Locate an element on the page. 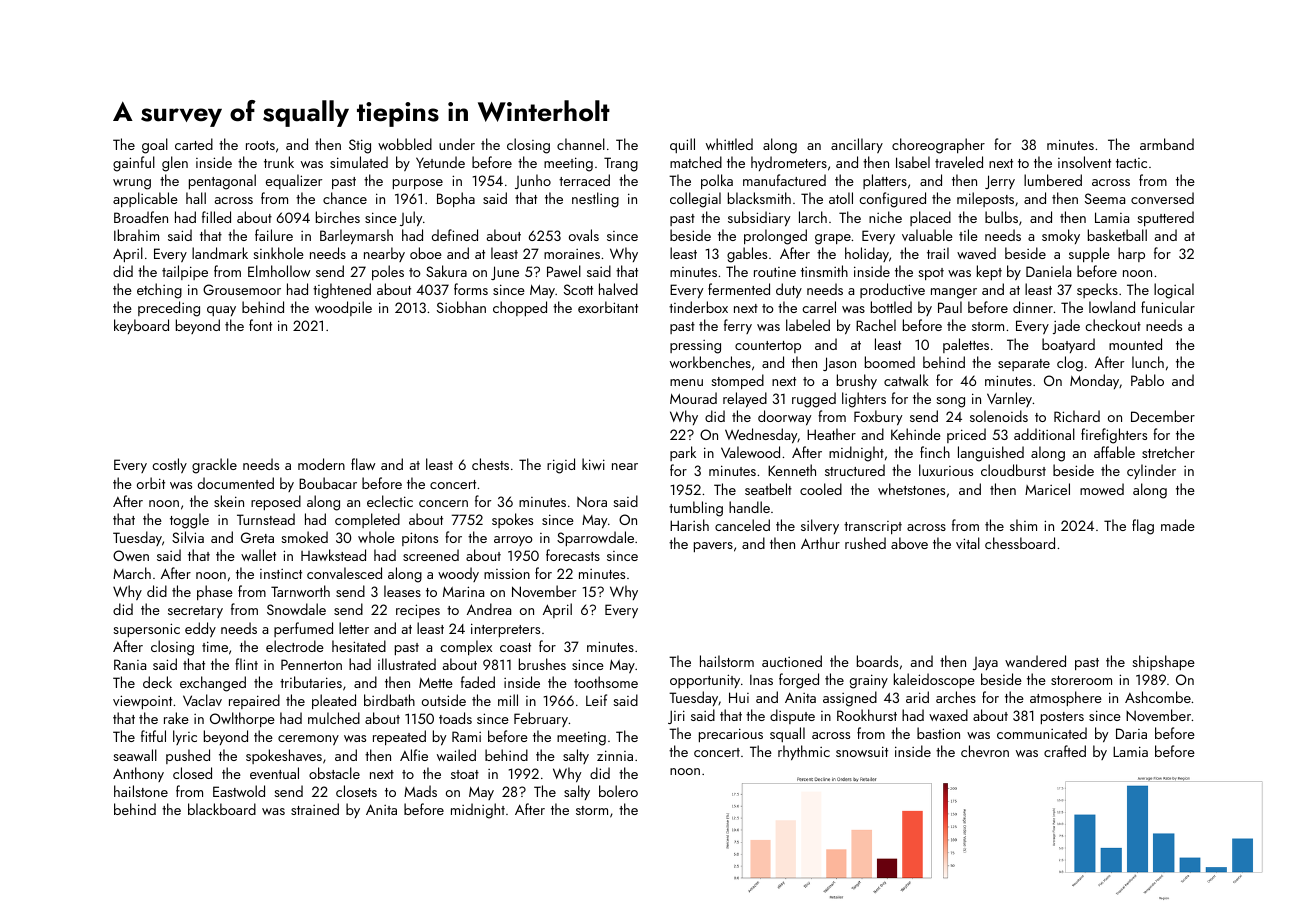 The image size is (1308, 924). bulbs is located at coordinates (1001, 217).
